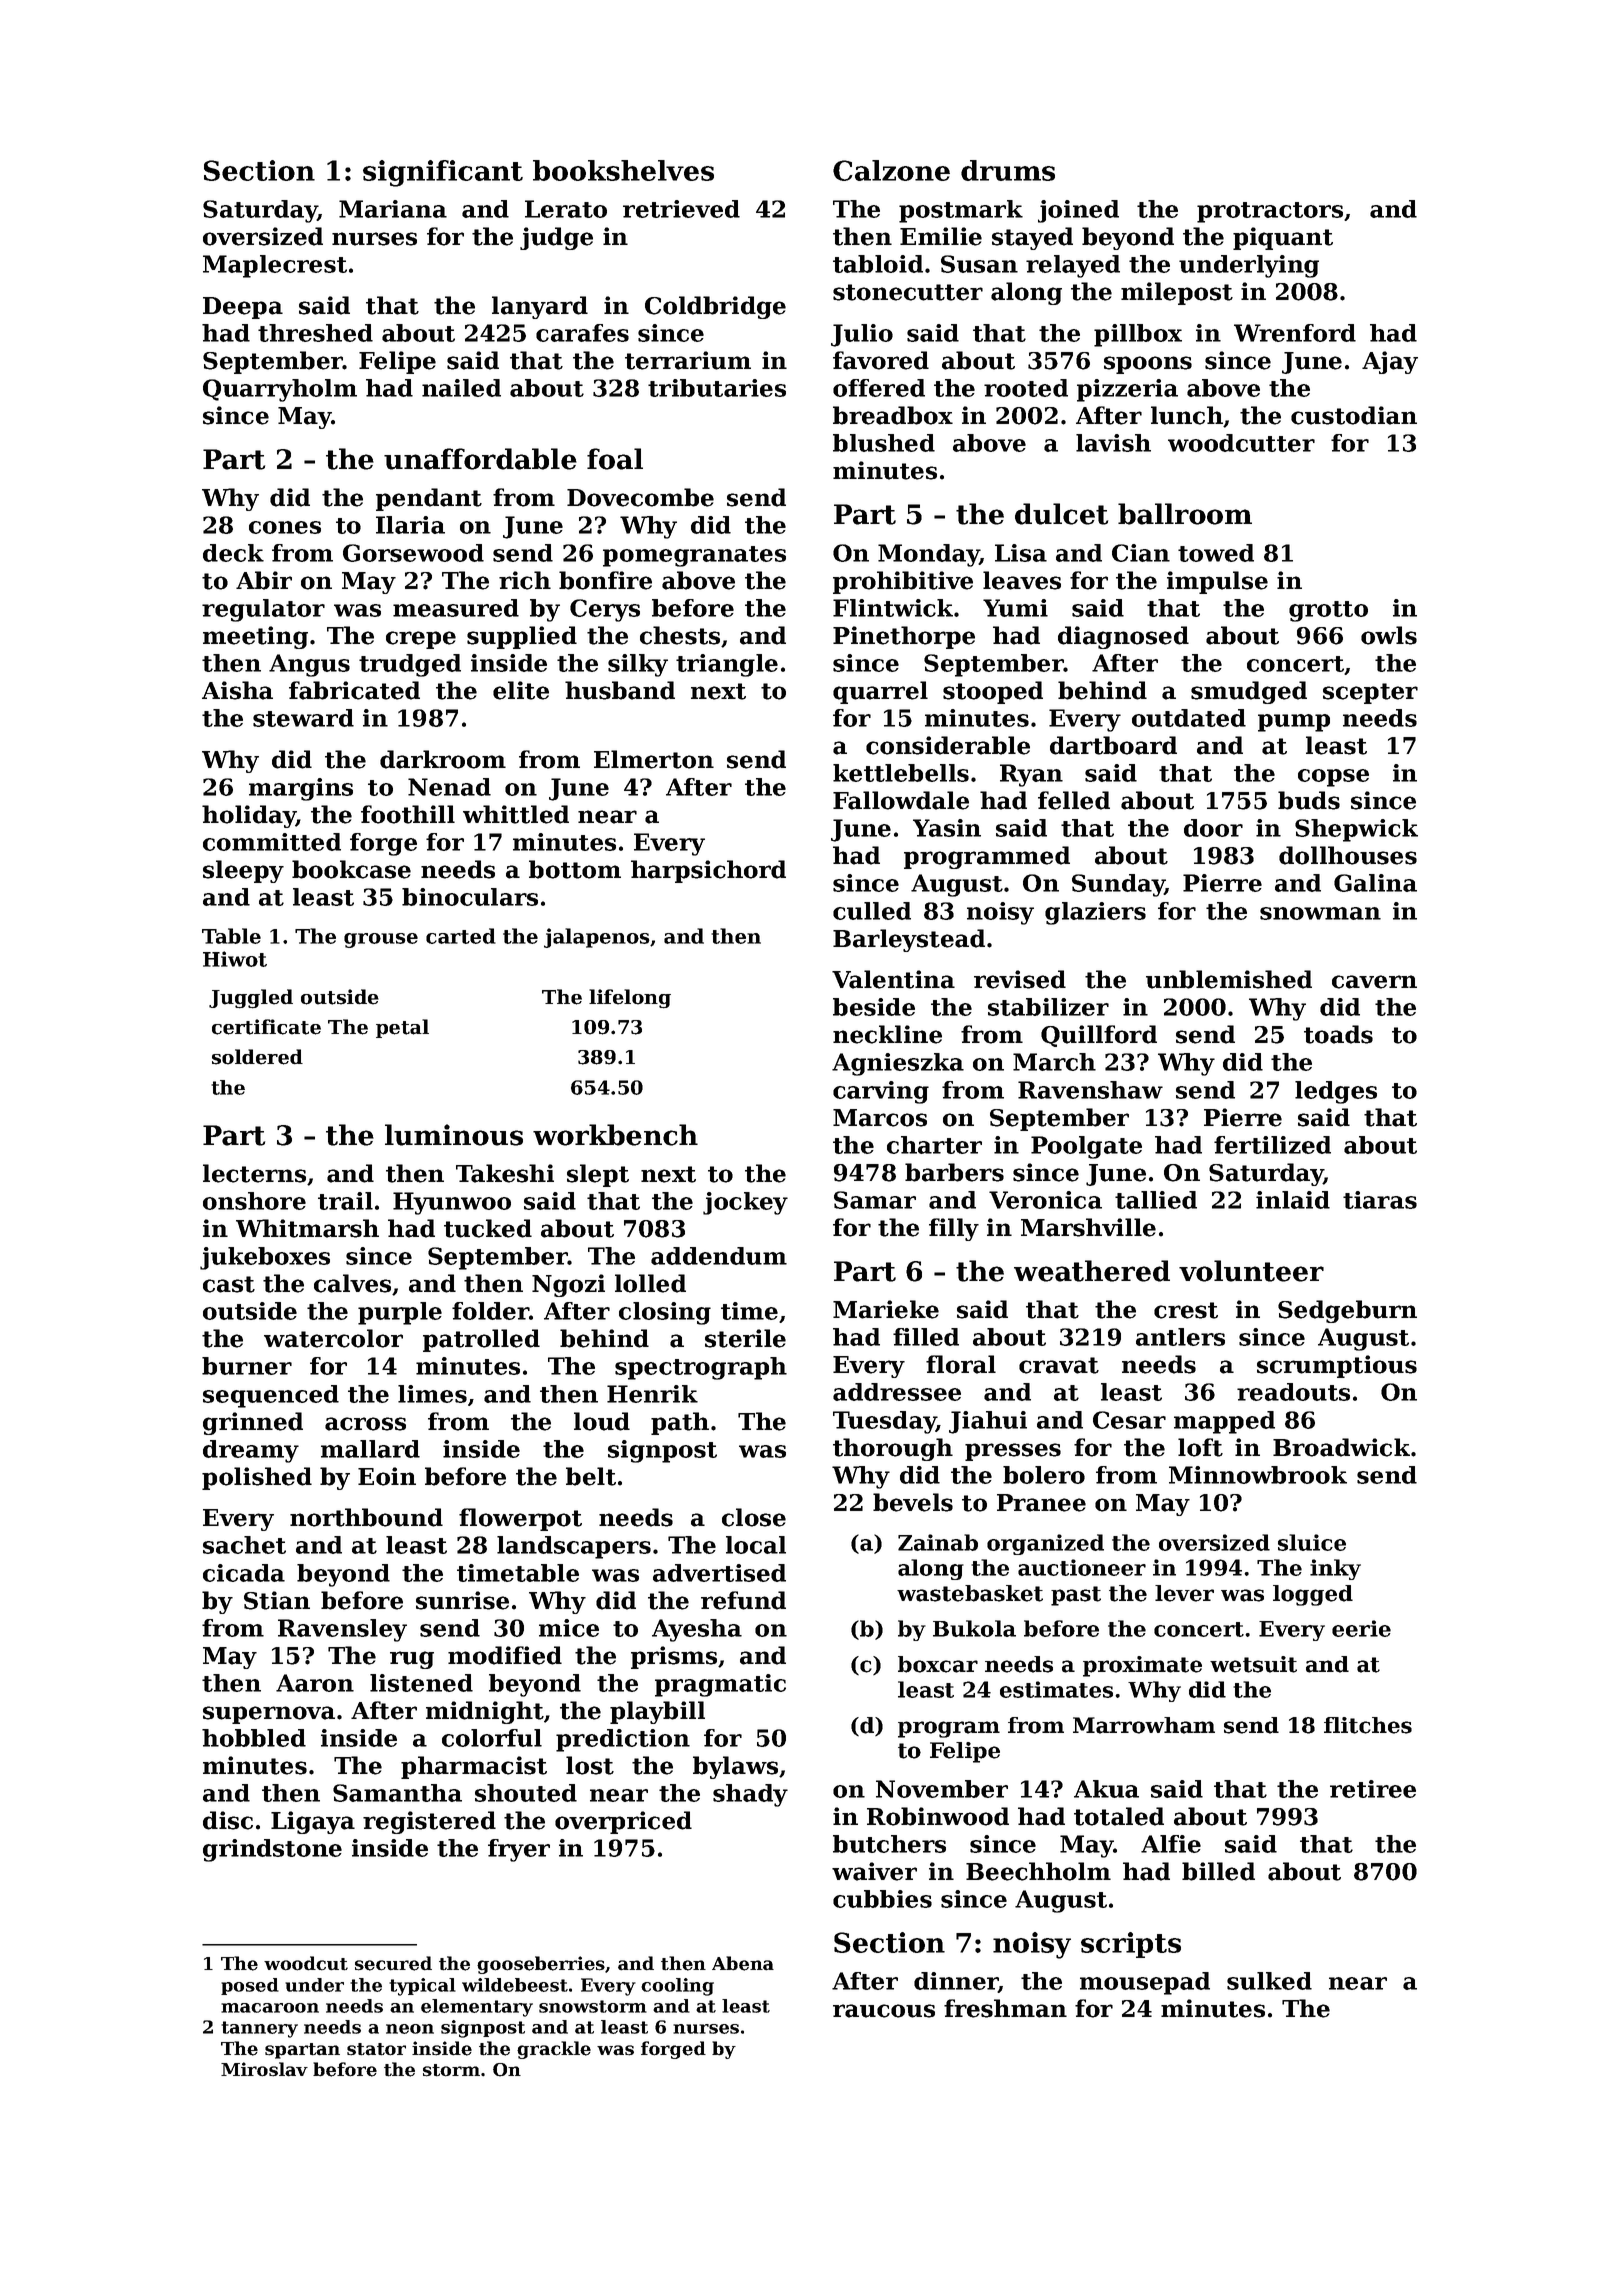 Image resolution: width=1620 pixels, height=2292 pixels. What do you see at coordinates (540, 307) in the document?
I see `lanyard` at bounding box center [540, 307].
